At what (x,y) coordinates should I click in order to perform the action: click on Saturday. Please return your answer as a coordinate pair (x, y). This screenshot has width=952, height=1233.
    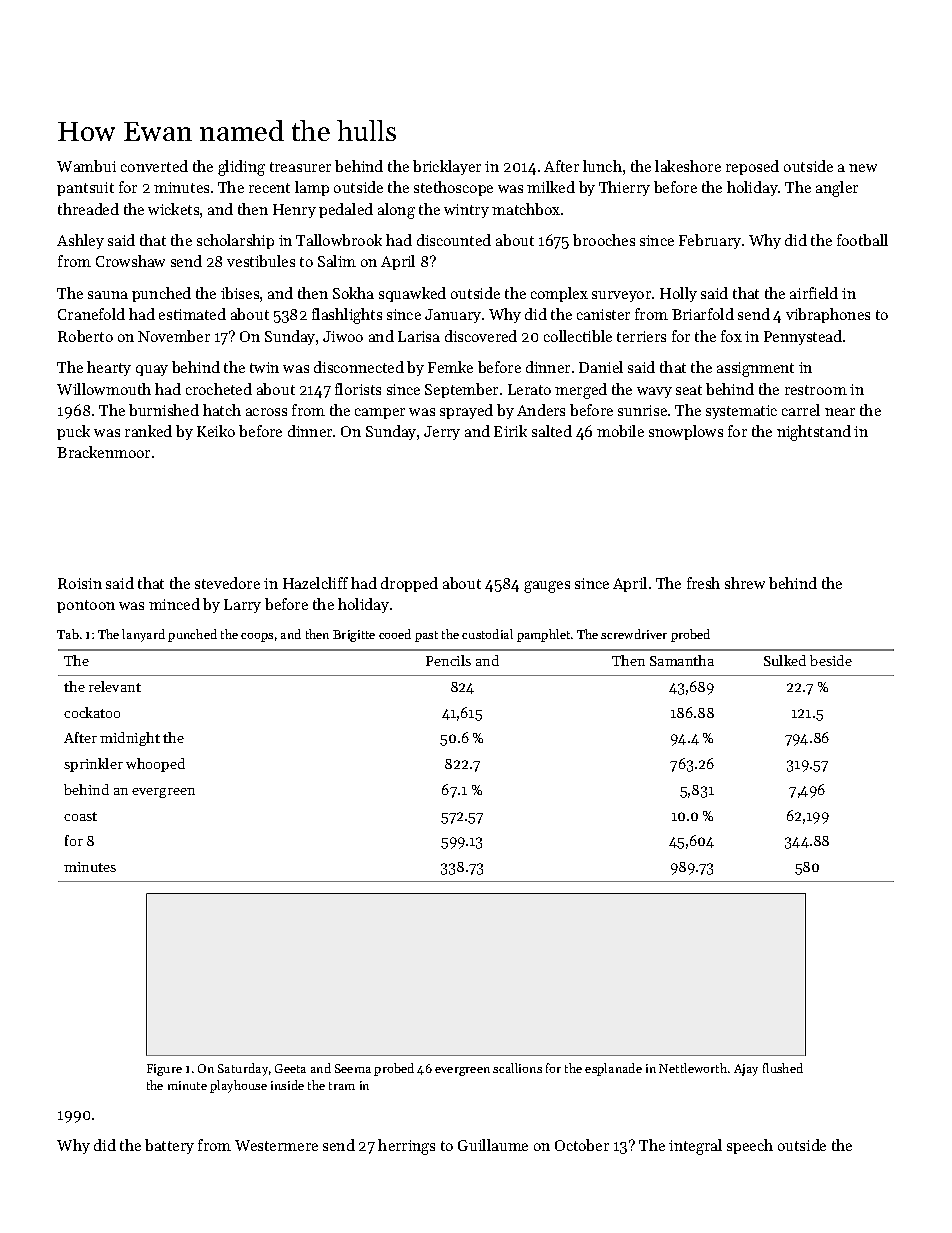
    Looking at the image, I should click on (243, 1069).
